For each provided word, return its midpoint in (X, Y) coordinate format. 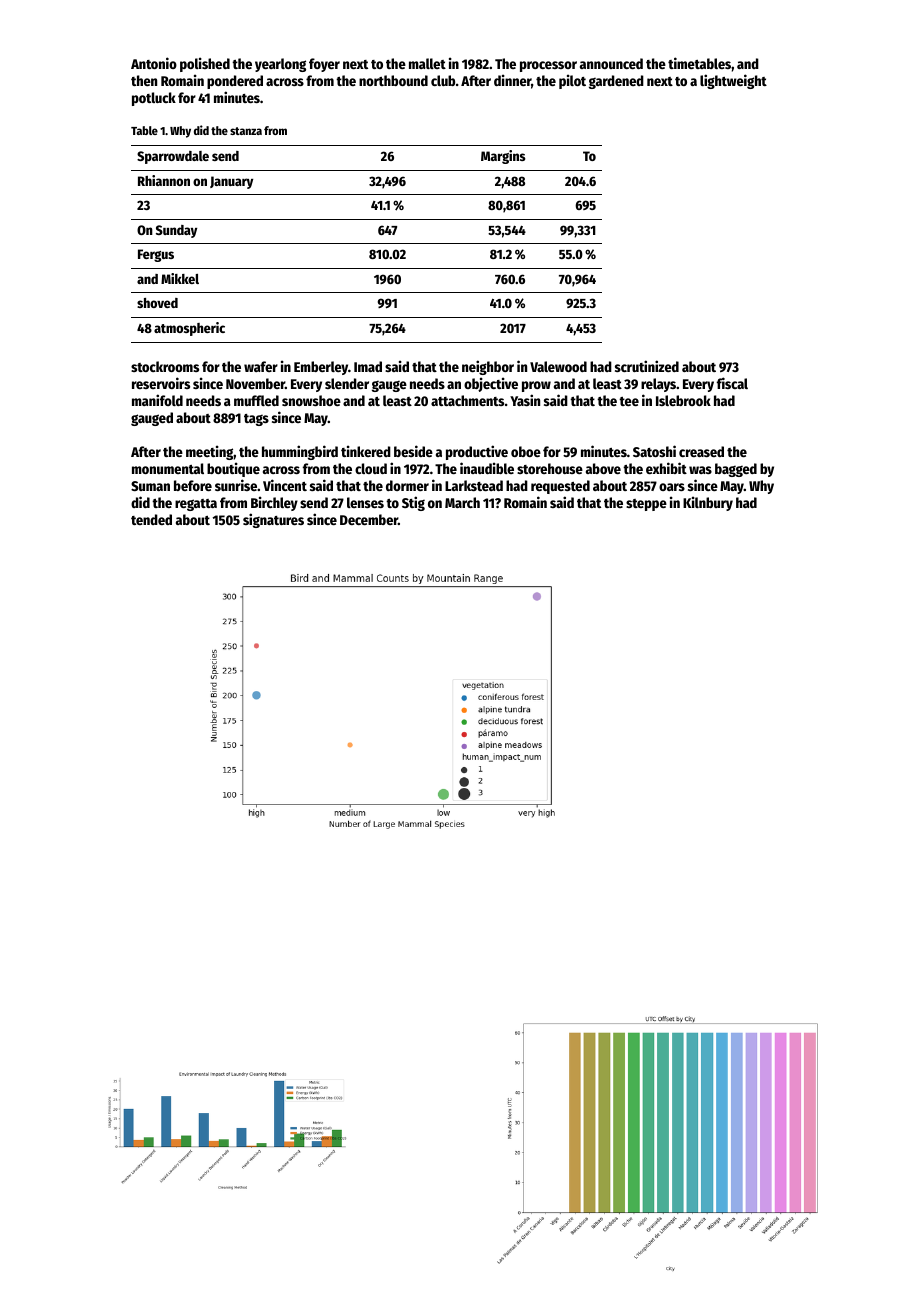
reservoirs (161, 383)
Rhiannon (164, 180)
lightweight (733, 81)
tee (629, 401)
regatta (196, 505)
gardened (616, 82)
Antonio (154, 63)
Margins (503, 157)
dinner (512, 80)
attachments (467, 400)
